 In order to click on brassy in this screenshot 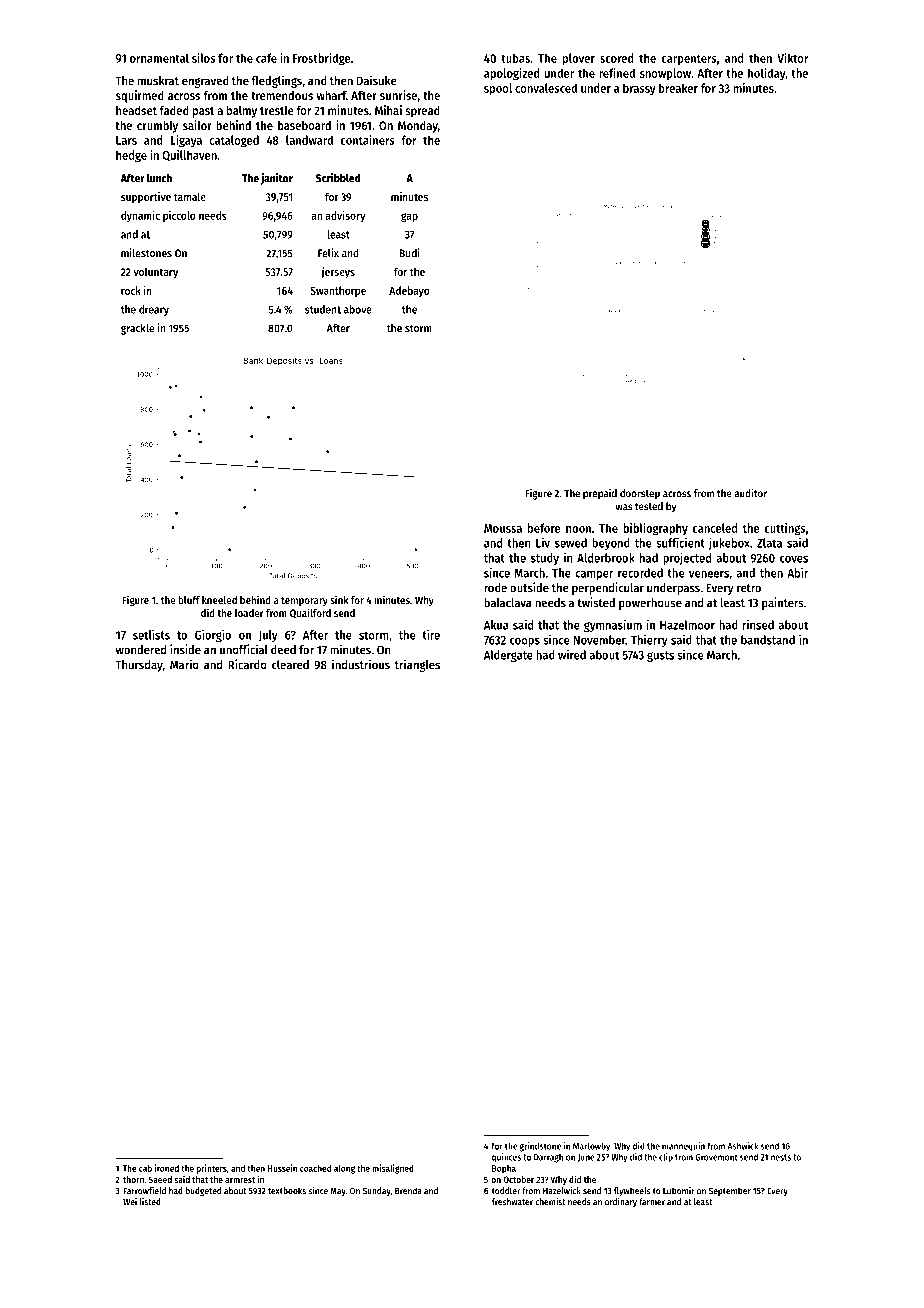, I will do `click(639, 89)`.
